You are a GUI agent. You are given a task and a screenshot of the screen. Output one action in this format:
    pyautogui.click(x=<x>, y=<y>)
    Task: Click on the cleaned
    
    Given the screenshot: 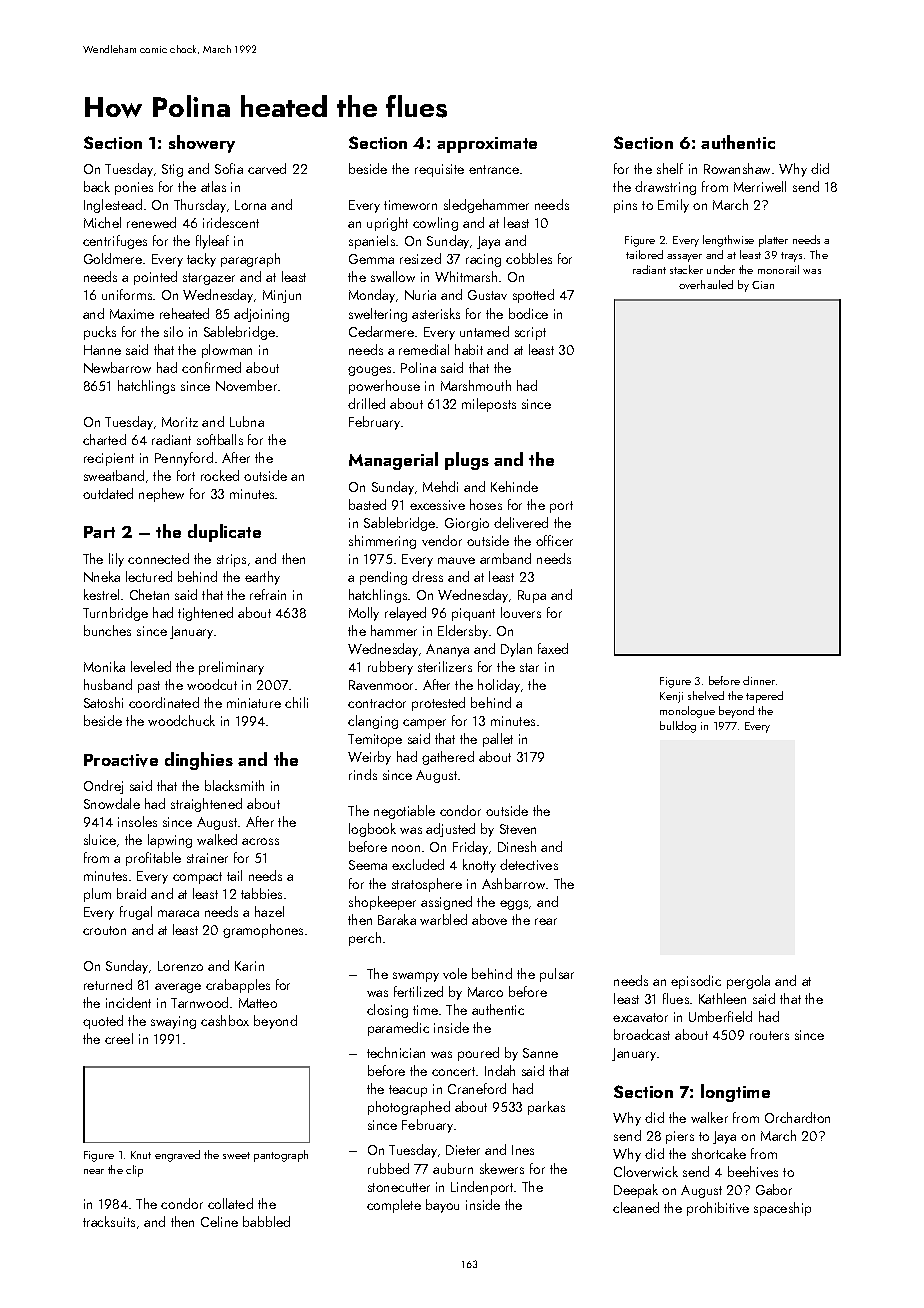 What is the action you would take?
    pyautogui.click(x=636, y=1207)
